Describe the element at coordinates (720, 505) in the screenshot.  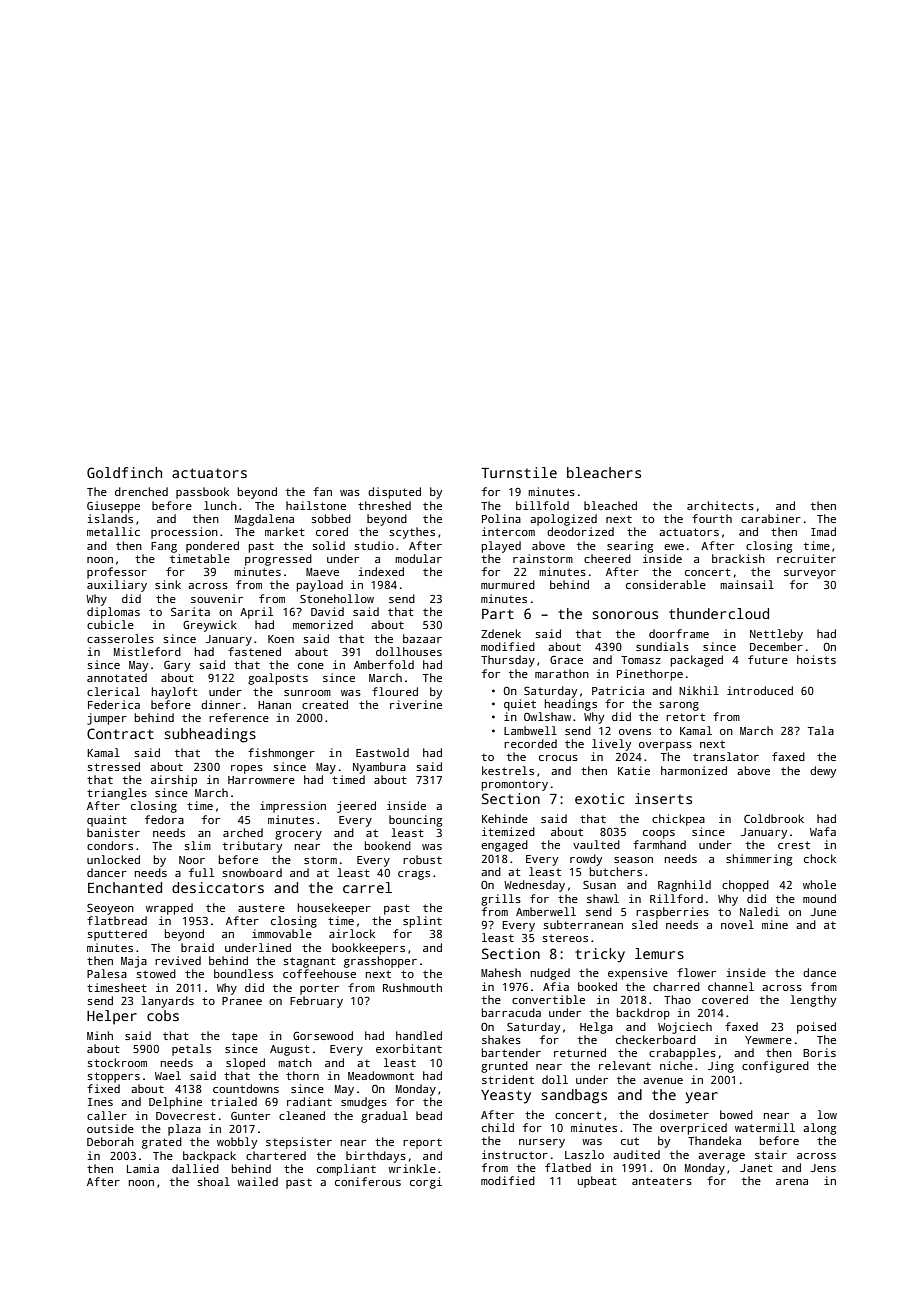
I see `architects` at that location.
